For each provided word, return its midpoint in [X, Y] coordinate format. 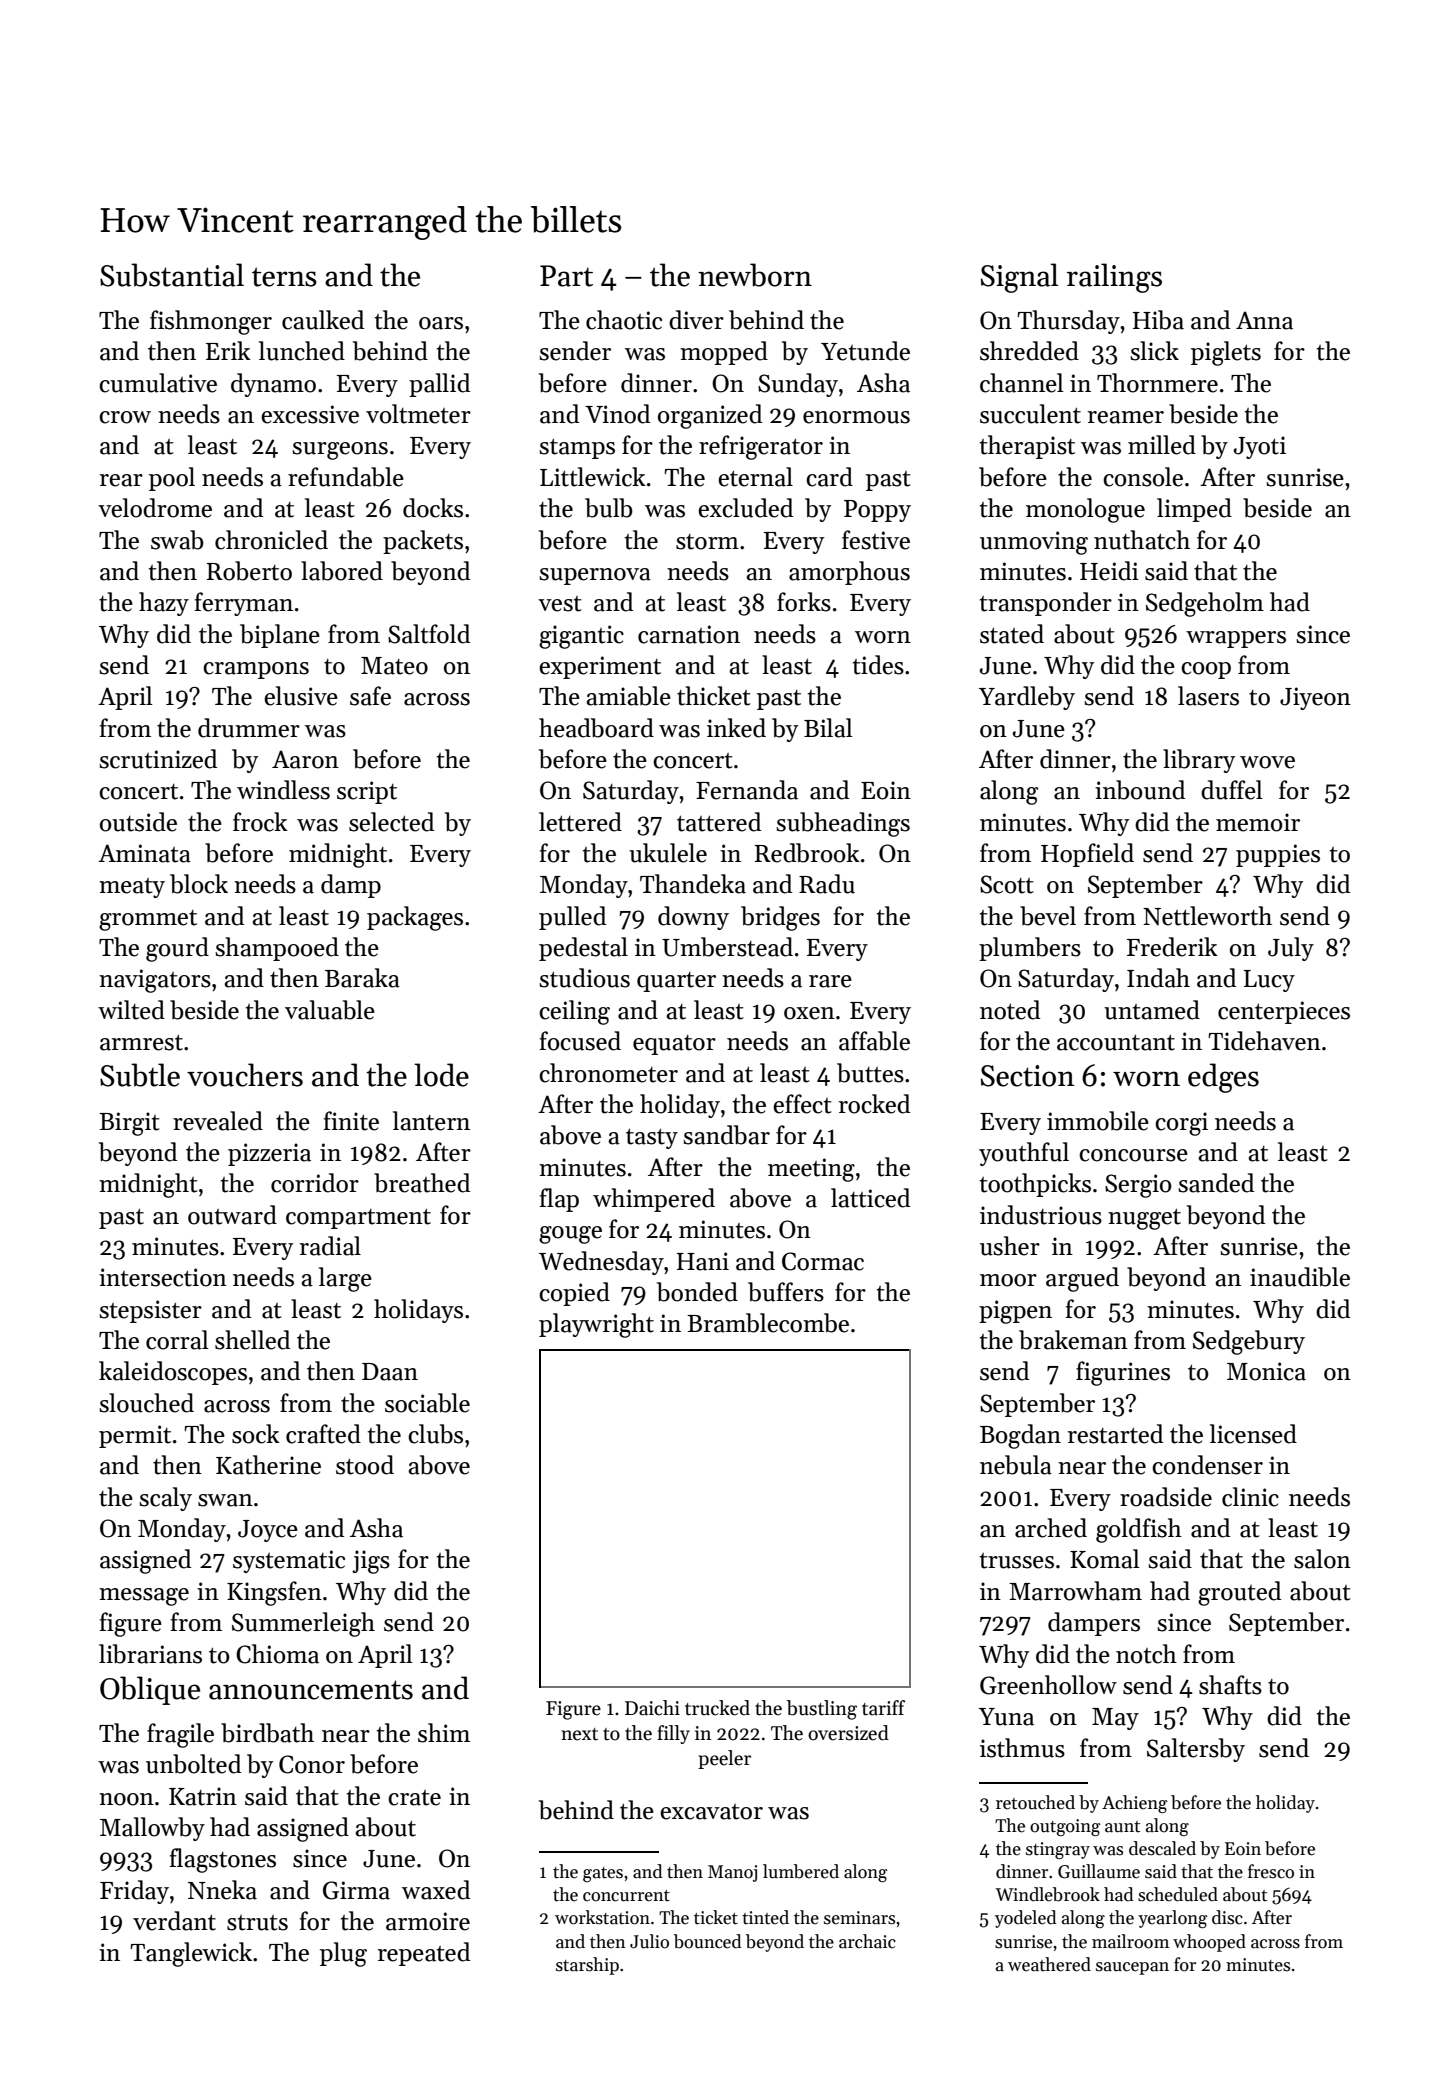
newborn [755, 275]
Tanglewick [191, 1954]
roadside [1166, 1497]
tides [878, 665]
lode [441, 1075]
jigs [371, 1562]
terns [284, 277]
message [144, 1597]
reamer [1126, 417]
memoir [1258, 822]
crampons [256, 670]
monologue [1085, 510]
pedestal [583, 949]
